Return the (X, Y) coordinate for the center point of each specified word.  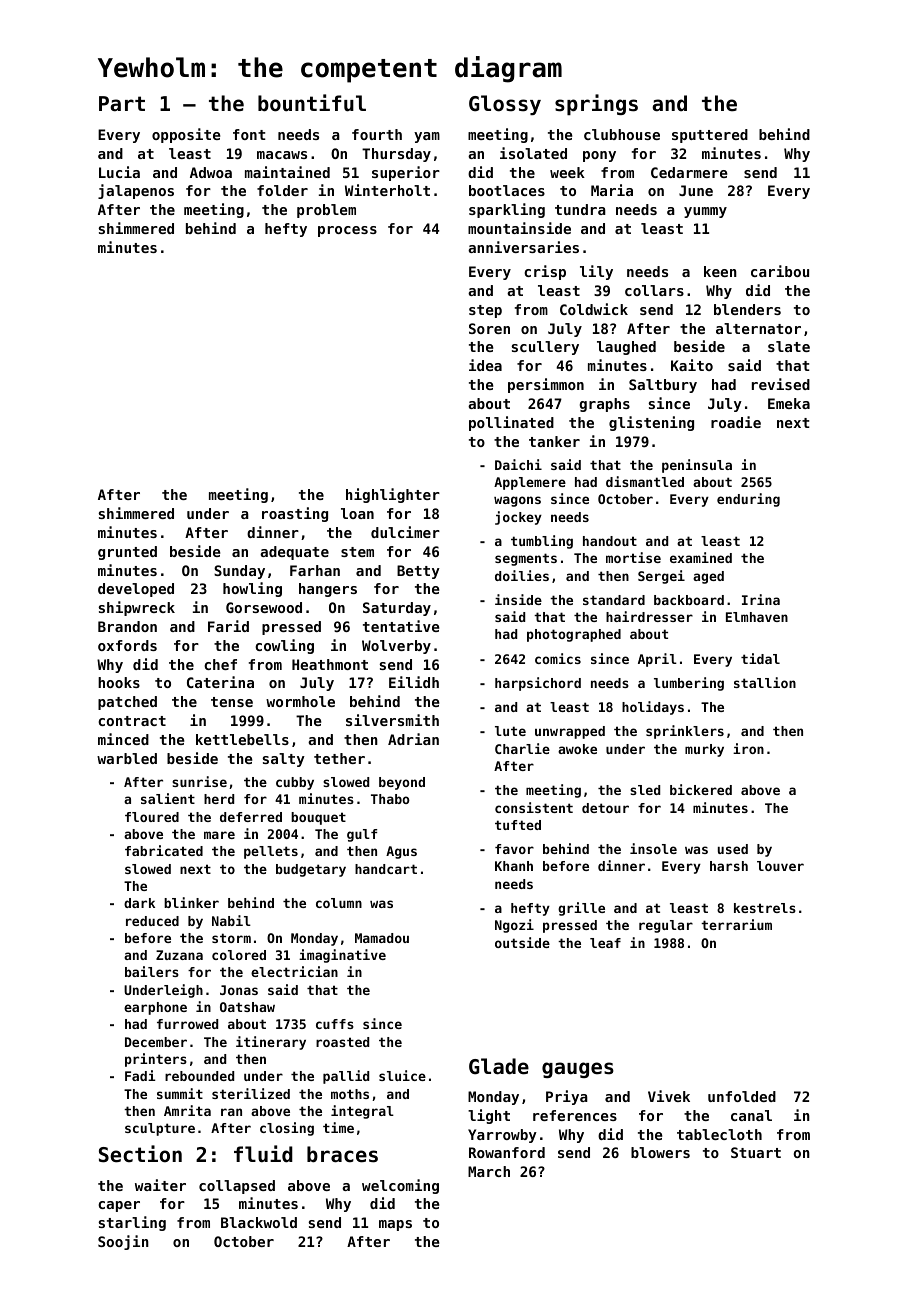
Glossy (505, 105)
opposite (186, 135)
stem (357, 552)
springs (596, 104)
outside (522, 942)
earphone (155, 1008)
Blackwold (259, 1222)
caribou (780, 271)
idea (485, 365)
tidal (760, 658)
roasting (295, 514)
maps (395, 1225)
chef (220, 664)
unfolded (742, 1096)
